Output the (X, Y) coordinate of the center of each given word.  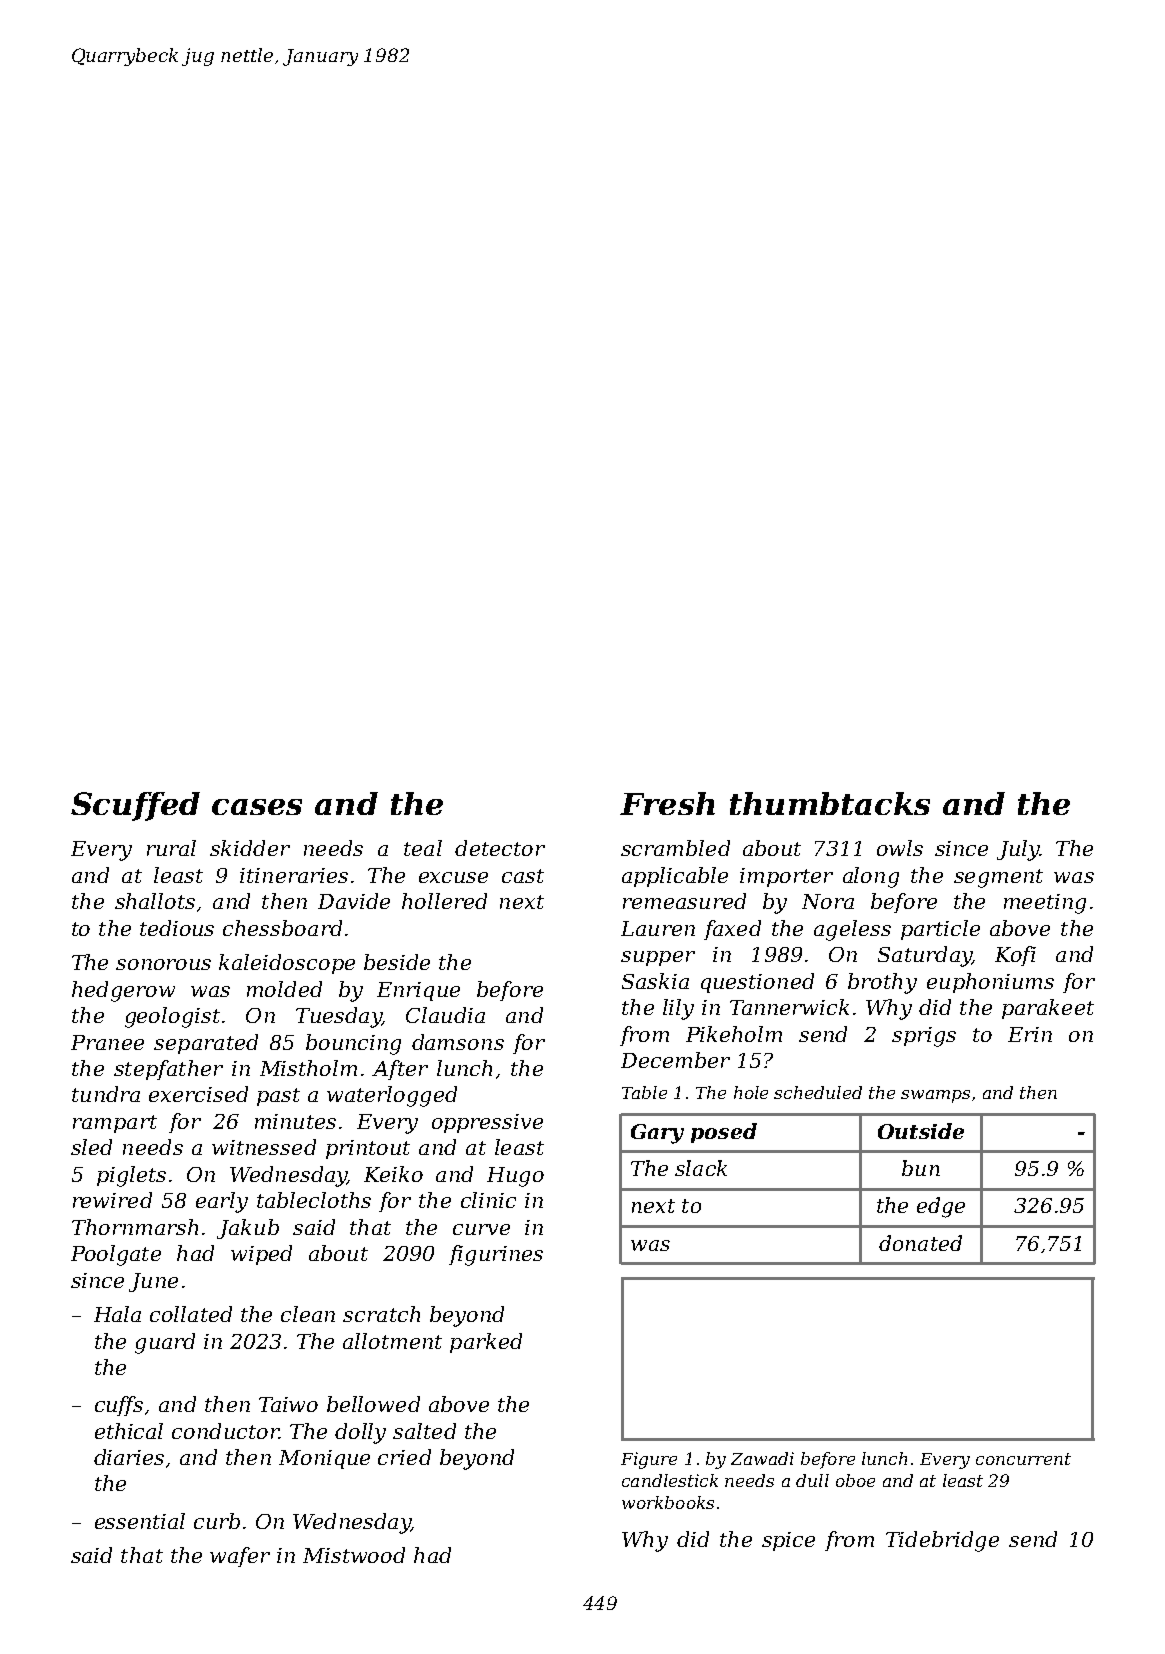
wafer (240, 1557)
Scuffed (135, 806)
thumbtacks (830, 803)
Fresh (667, 803)
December (675, 1060)
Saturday (925, 956)
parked (486, 1343)
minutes (295, 1121)
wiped (261, 1255)
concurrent (1023, 1459)
